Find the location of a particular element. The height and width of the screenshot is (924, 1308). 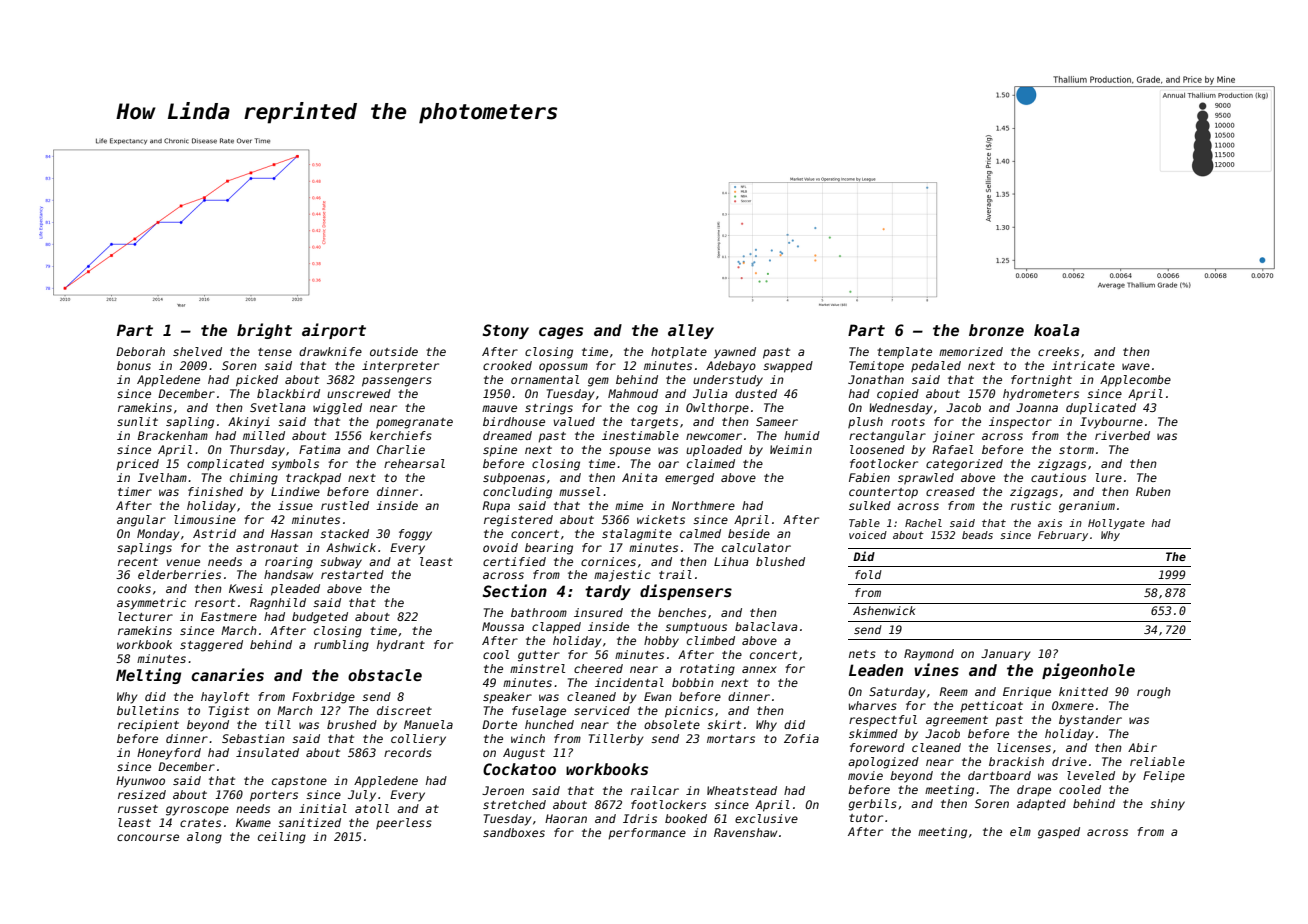

elm is located at coordinates (1020, 831).
